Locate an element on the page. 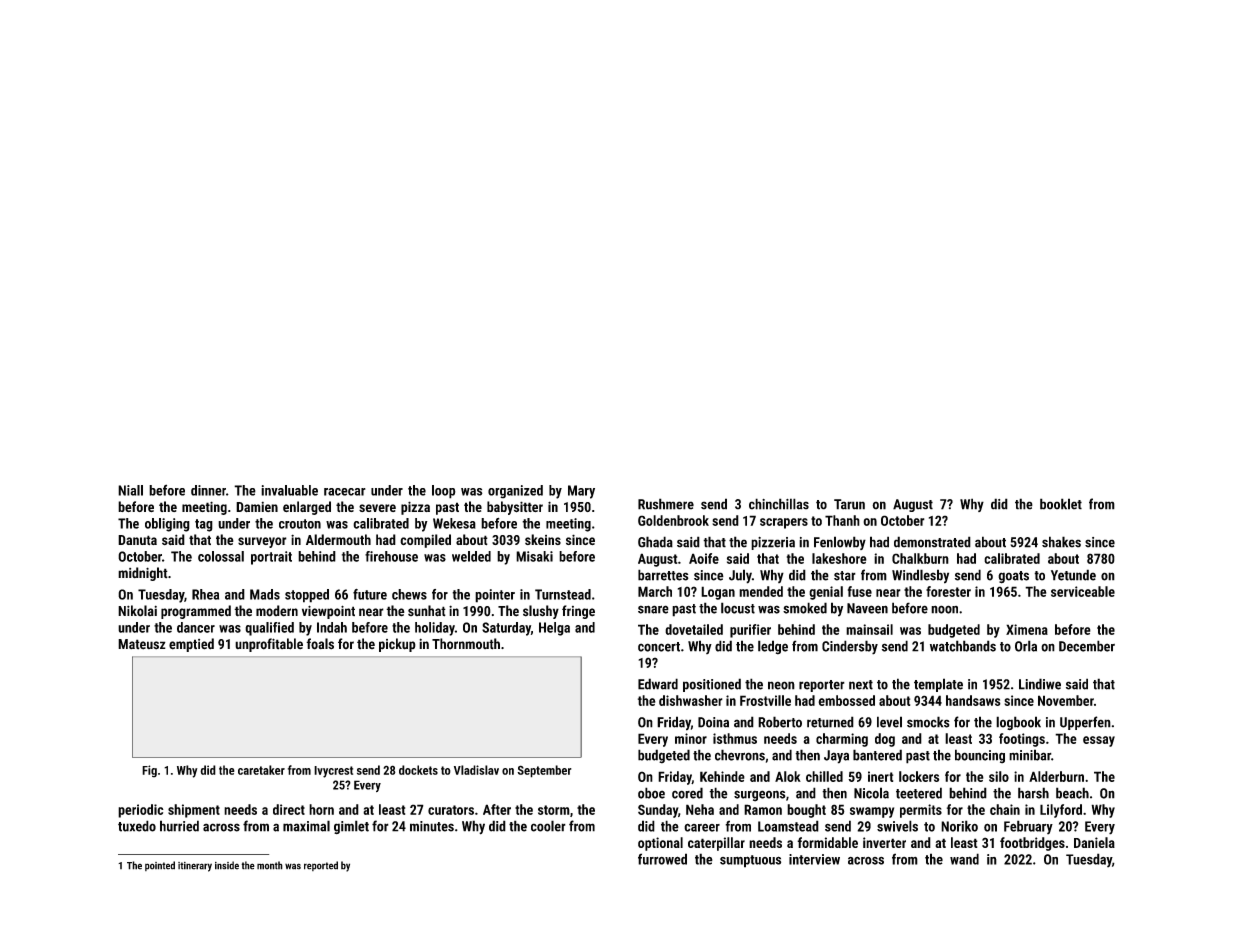 This page has height=952, width=1233. concert is located at coordinates (659, 647).
